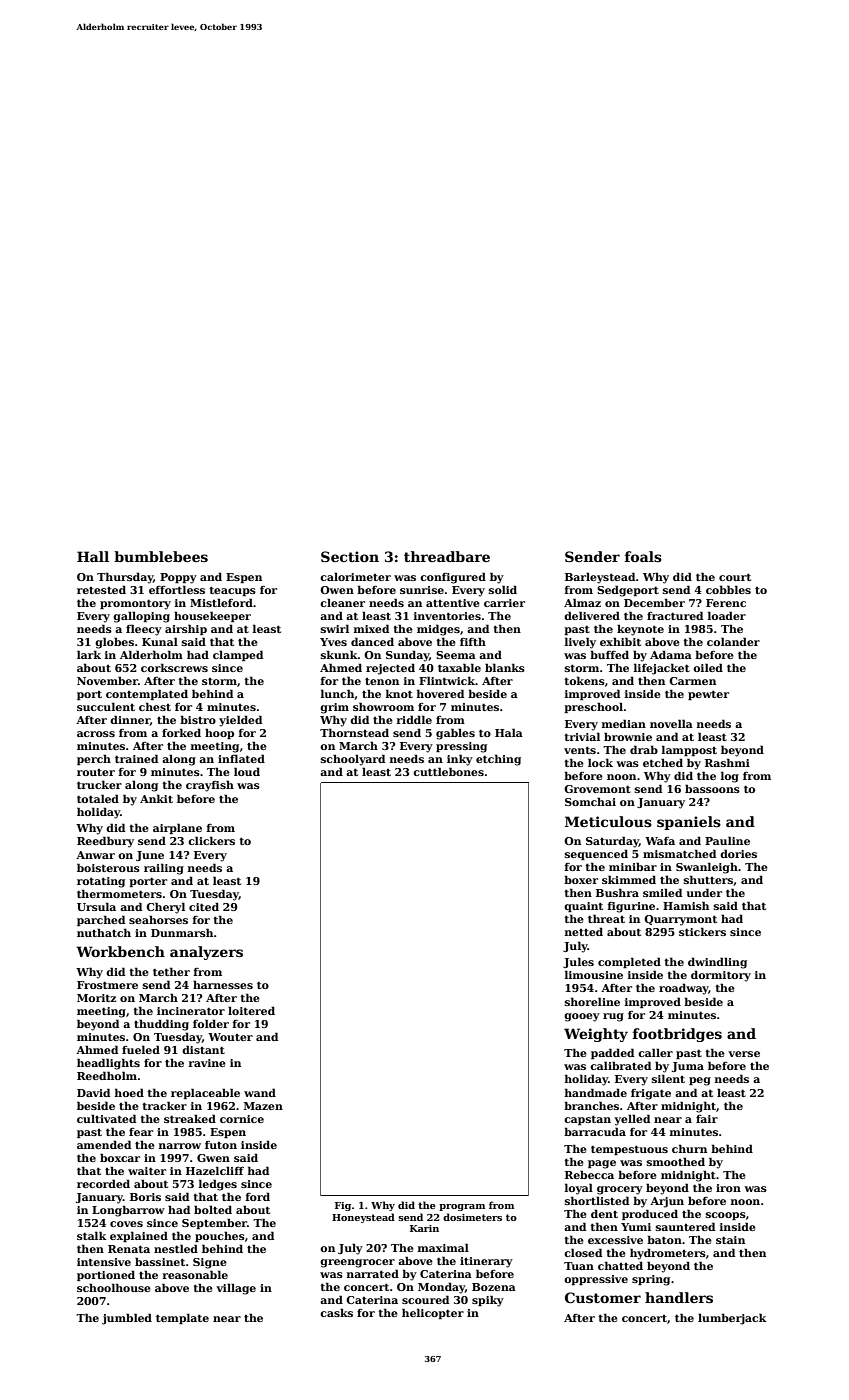  What do you see at coordinates (355, 576) in the document?
I see `calorimeter` at bounding box center [355, 576].
